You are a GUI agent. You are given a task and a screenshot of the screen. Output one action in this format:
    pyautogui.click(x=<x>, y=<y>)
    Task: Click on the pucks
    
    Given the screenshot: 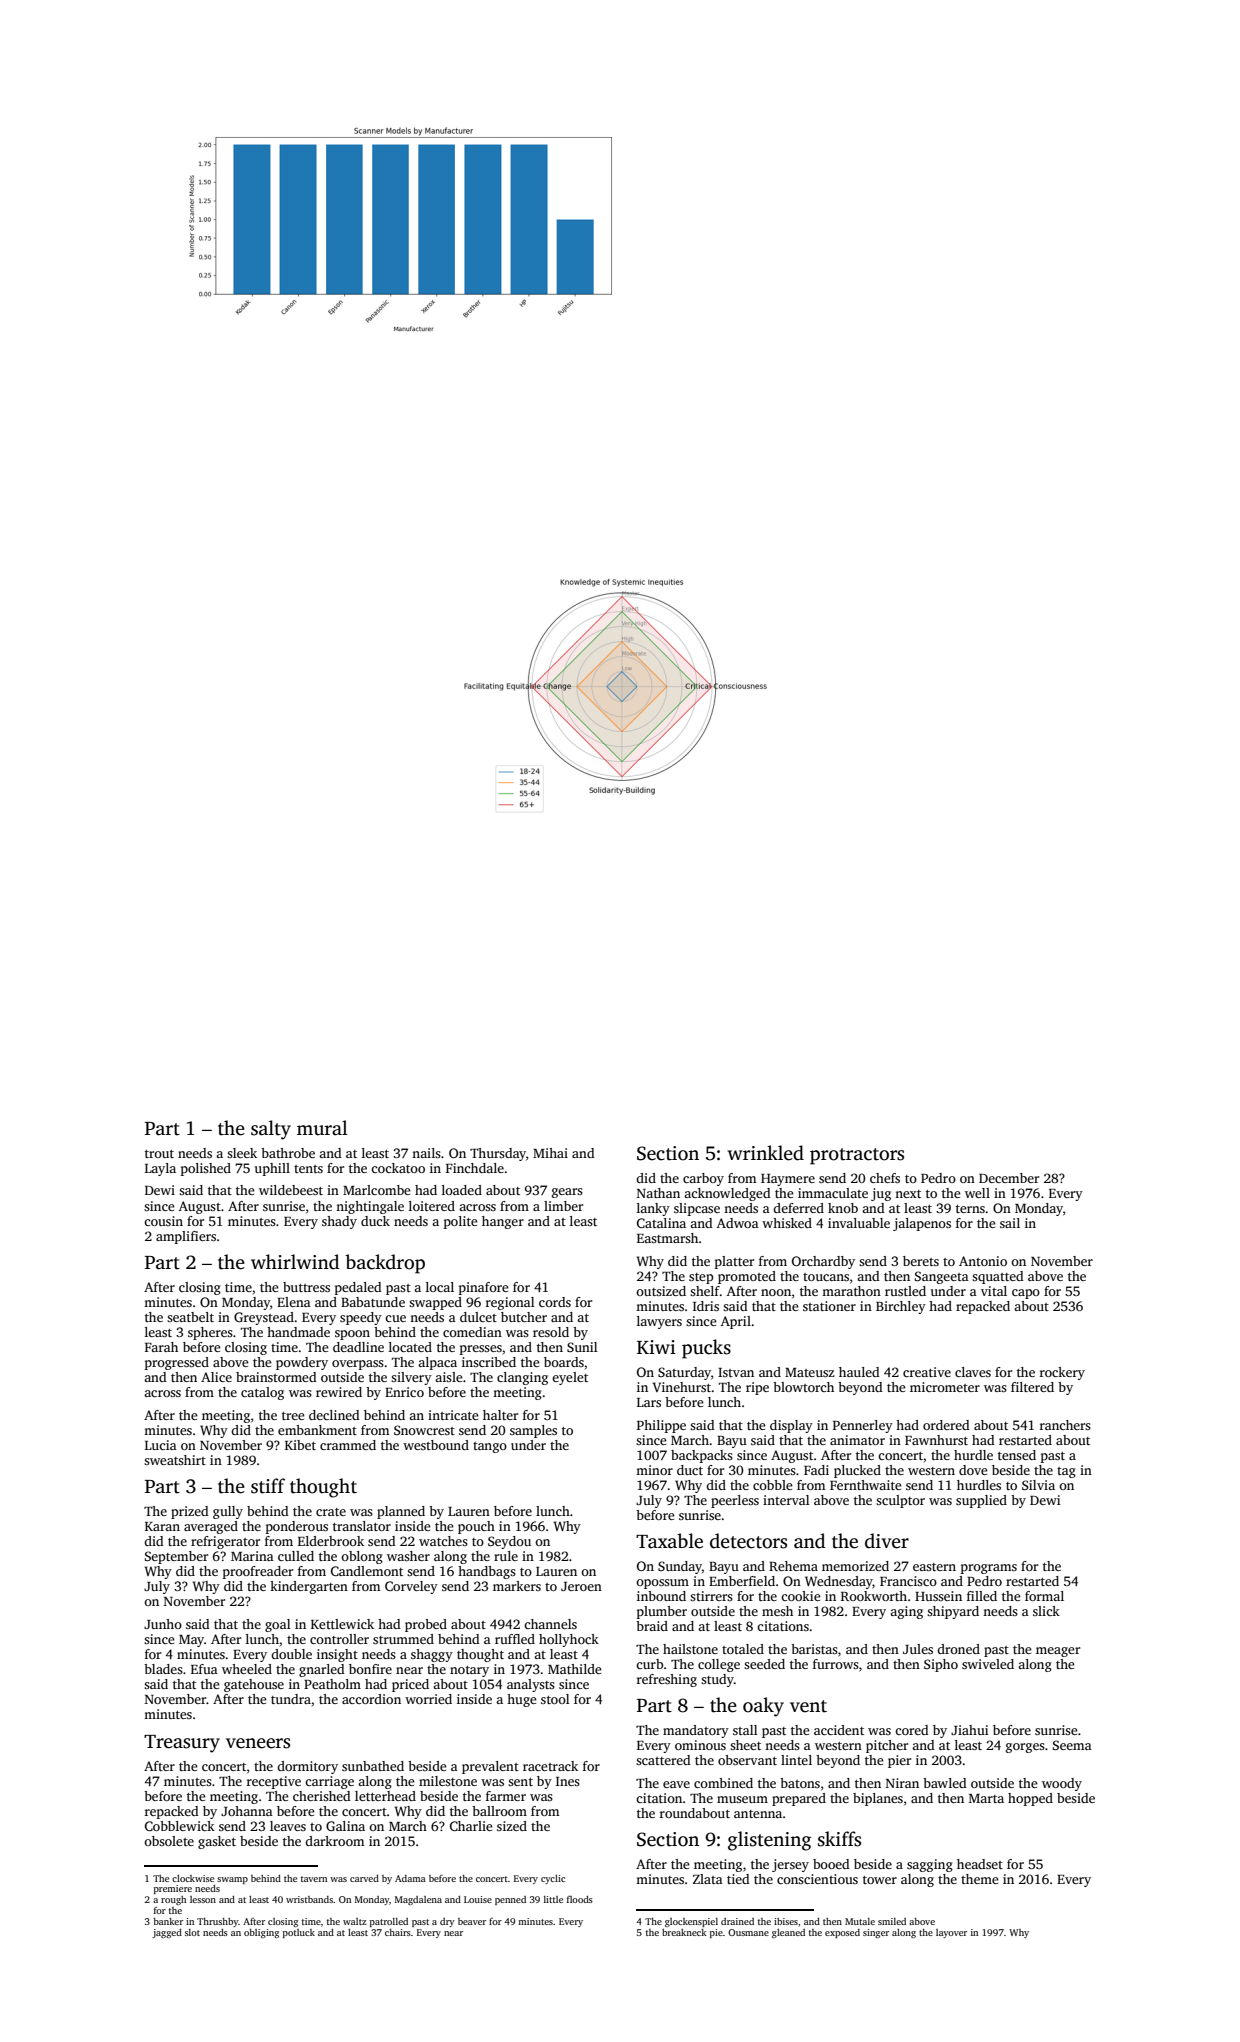 What is the action you would take?
    pyautogui.click(x=706, y=1349)
